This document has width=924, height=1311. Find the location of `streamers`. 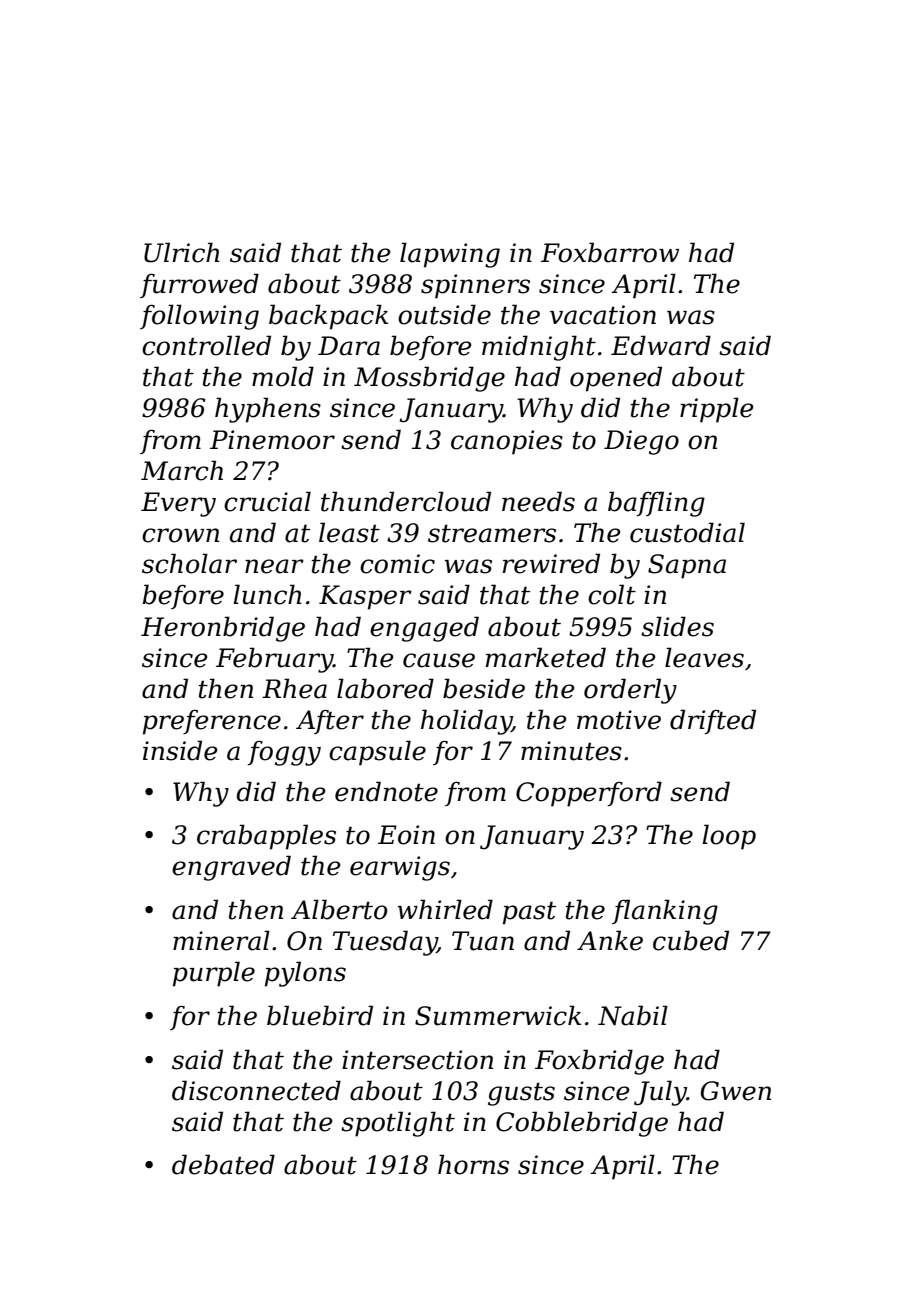

streamers is located at coordinates (492, 534).
